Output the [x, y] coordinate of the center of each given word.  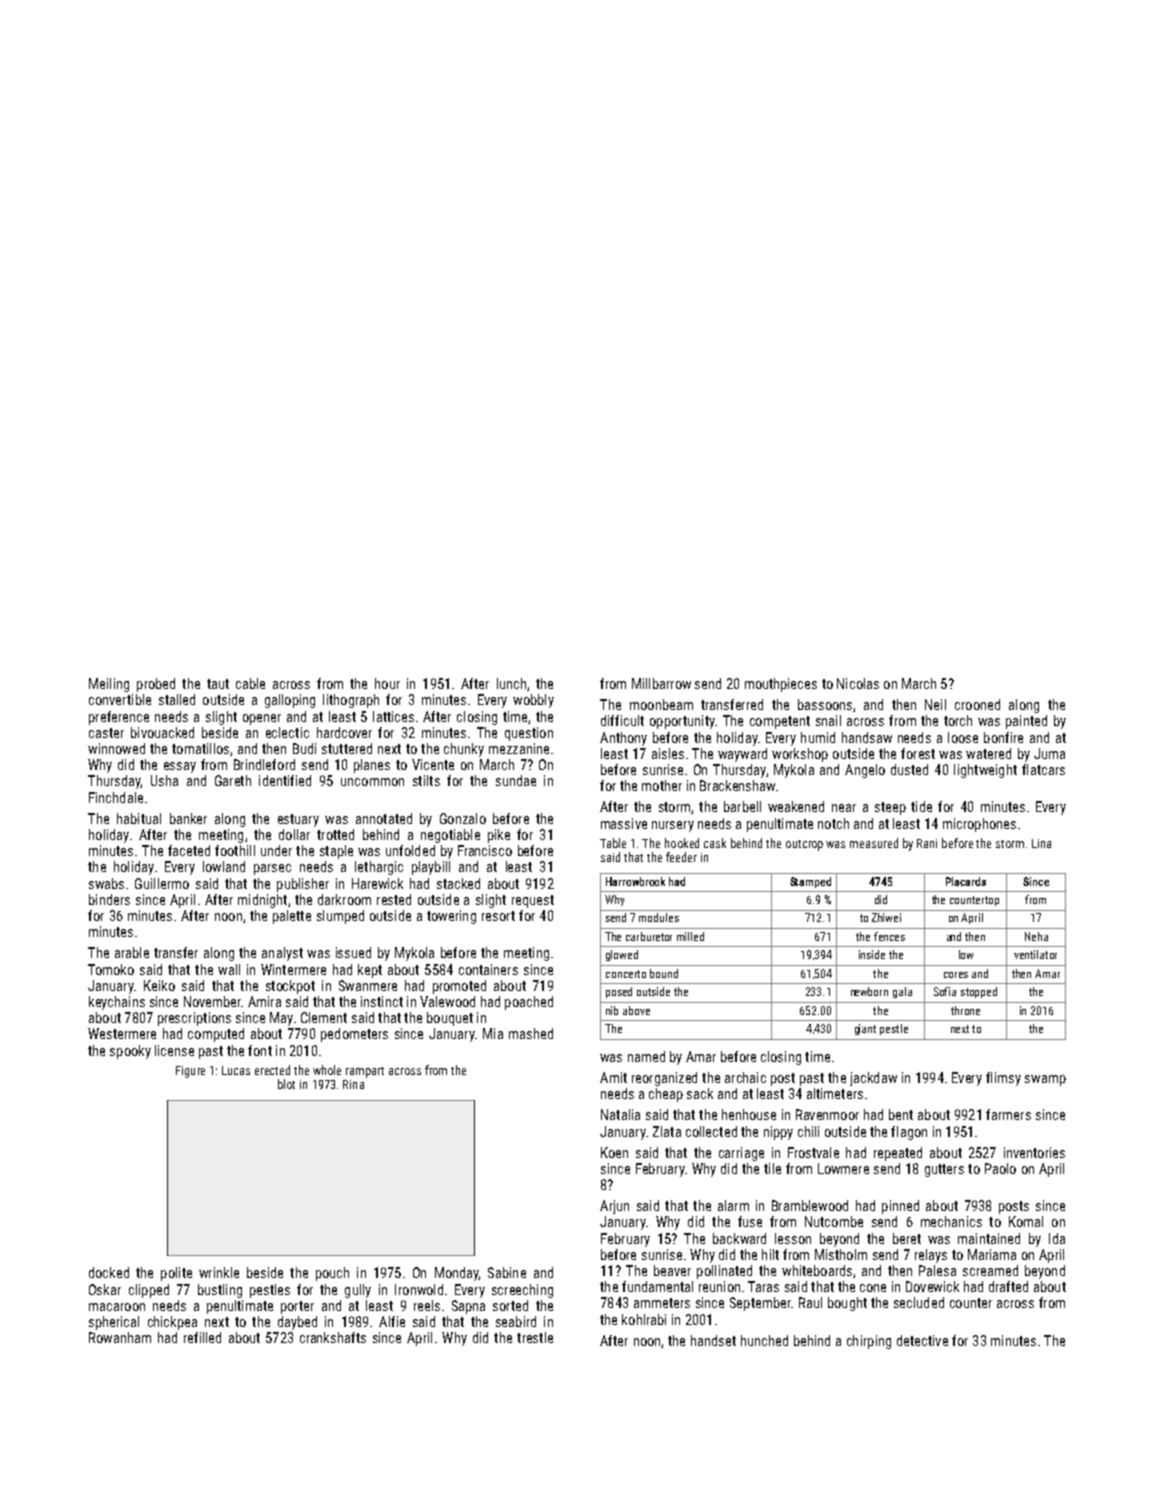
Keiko [159, 985]
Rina [353, 1084]
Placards [966, 881]
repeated [898, 1154]
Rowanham [120, 1337]
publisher [303, 885]
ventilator [1035, 954]
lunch [511, 683]
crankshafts [333, 1337]
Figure [190, 1072]
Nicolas [858, 683]
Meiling [109, 685]
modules [659, 917]
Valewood [447, 1001]
